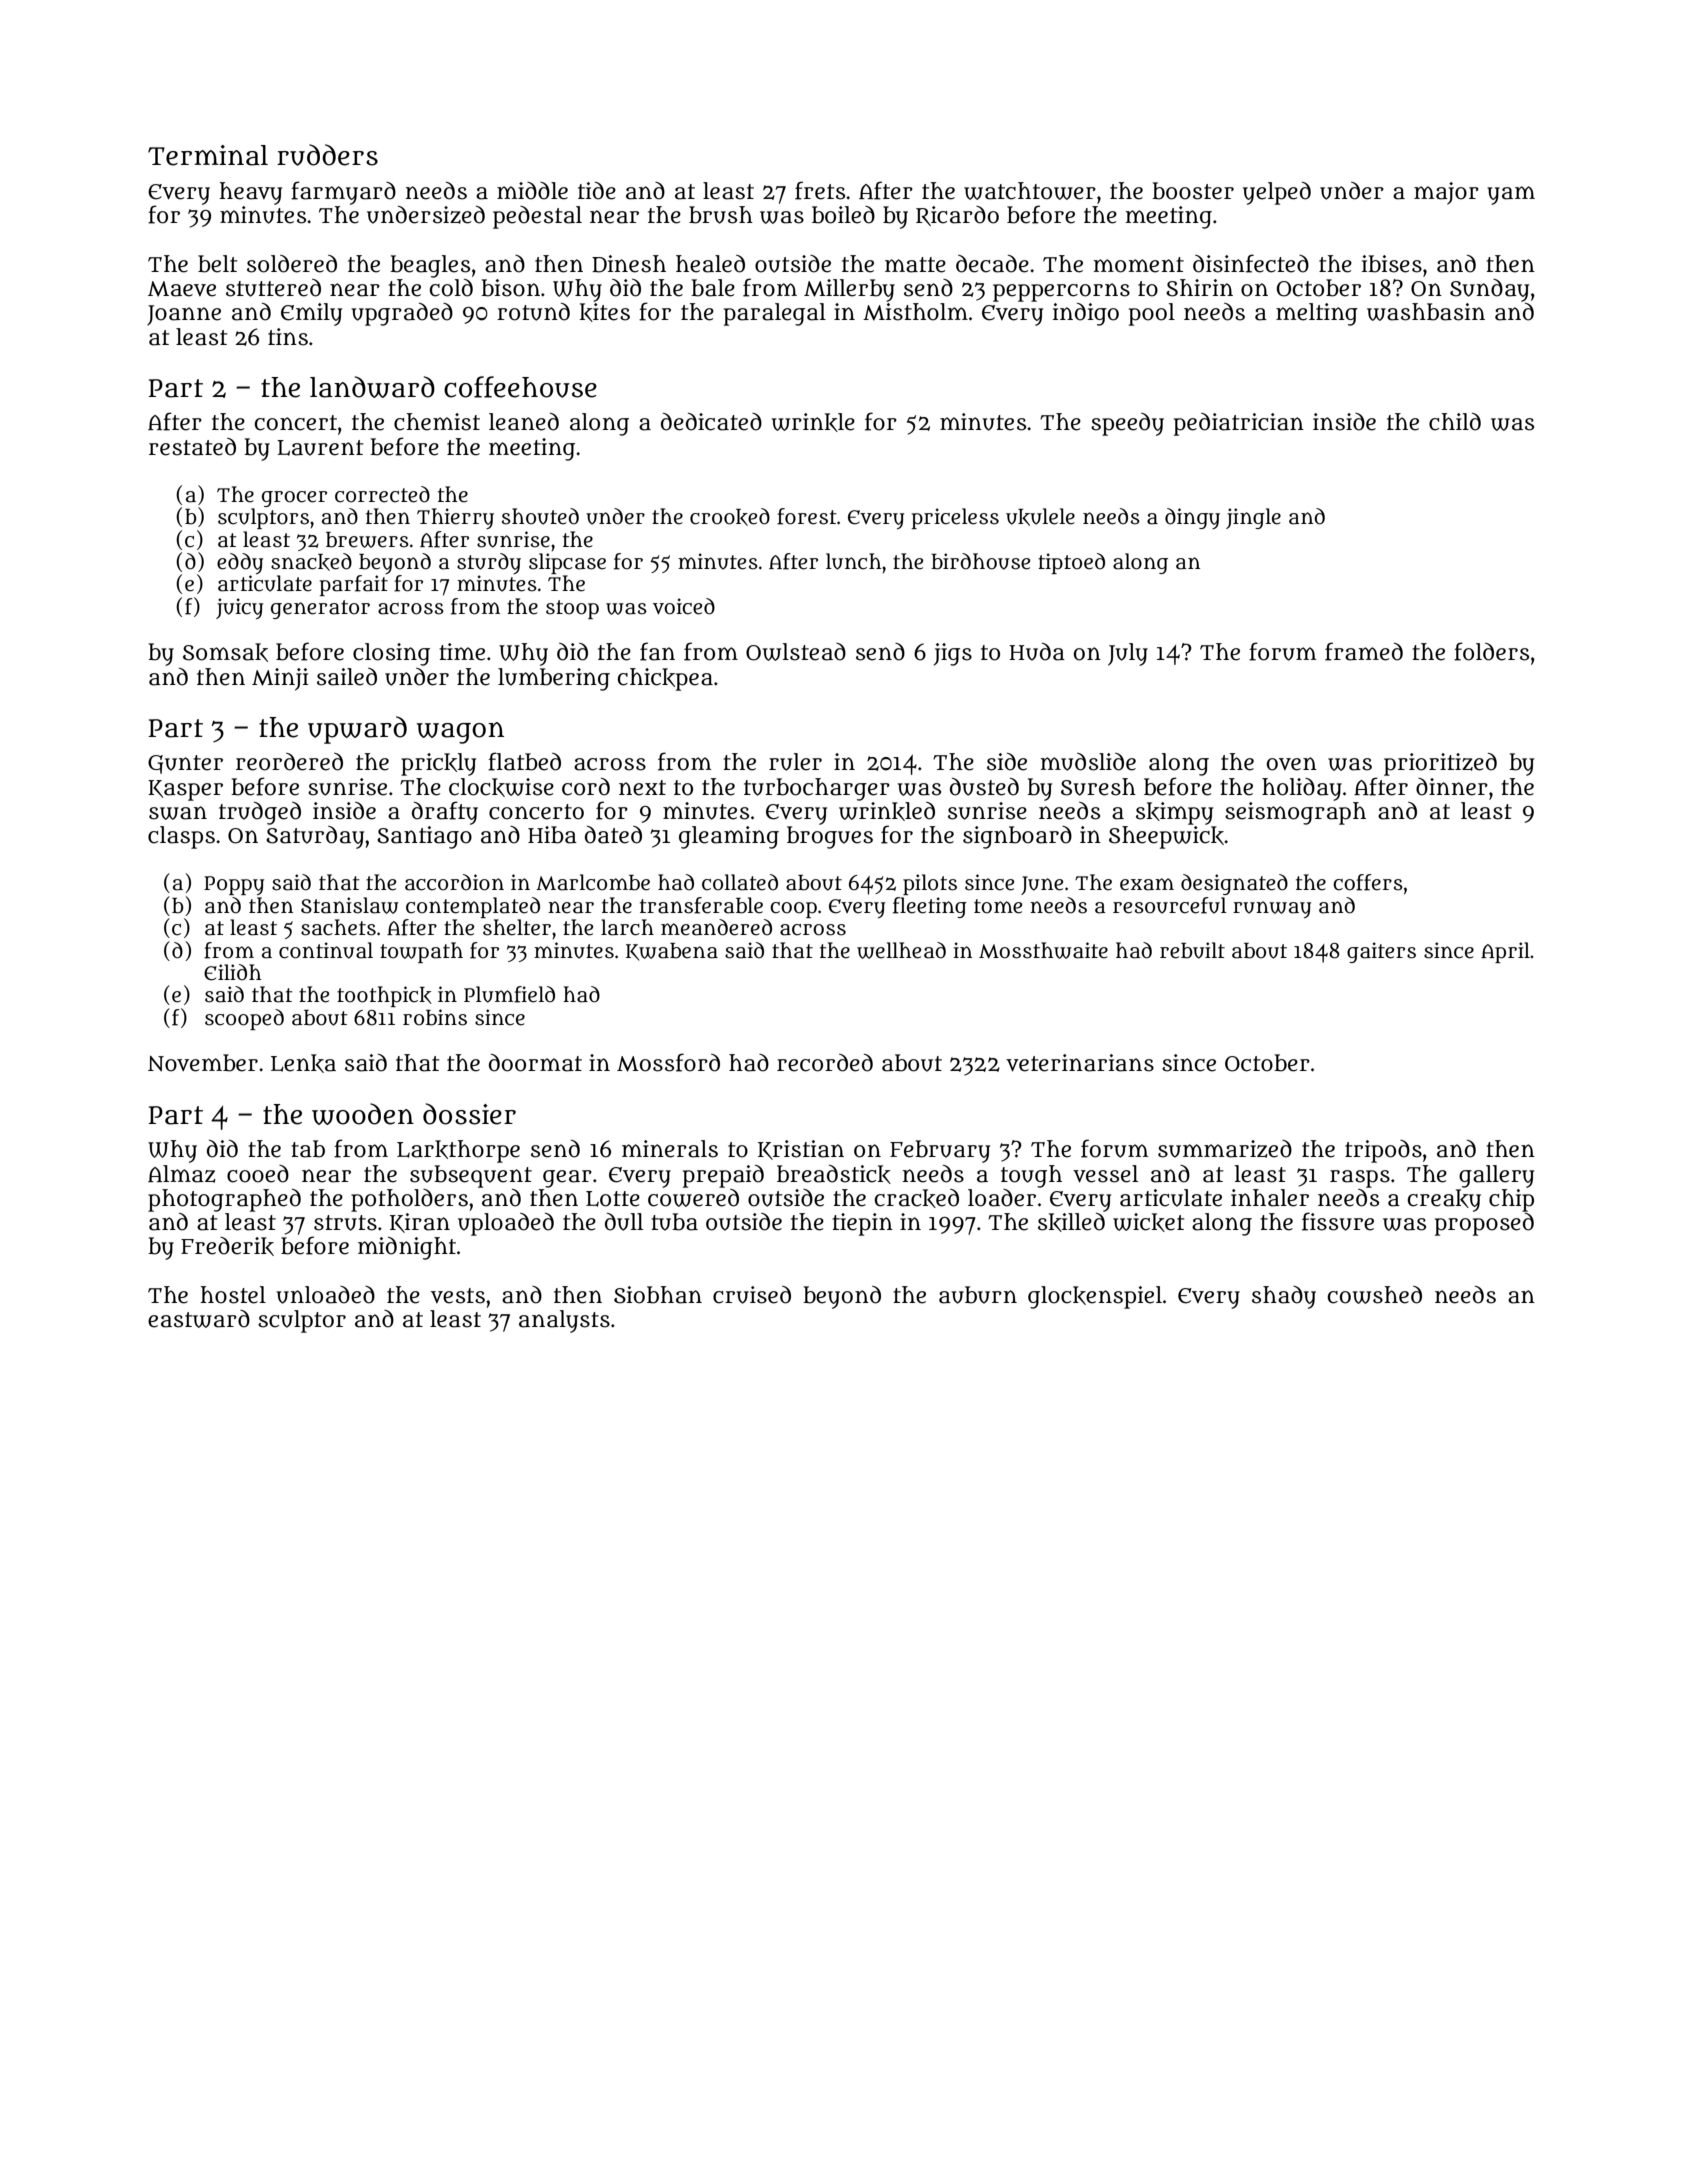  What do you see at coordinates (1088, 762) in the screenshot?
I see `mudslide` at bounding box center [1088, 762].
